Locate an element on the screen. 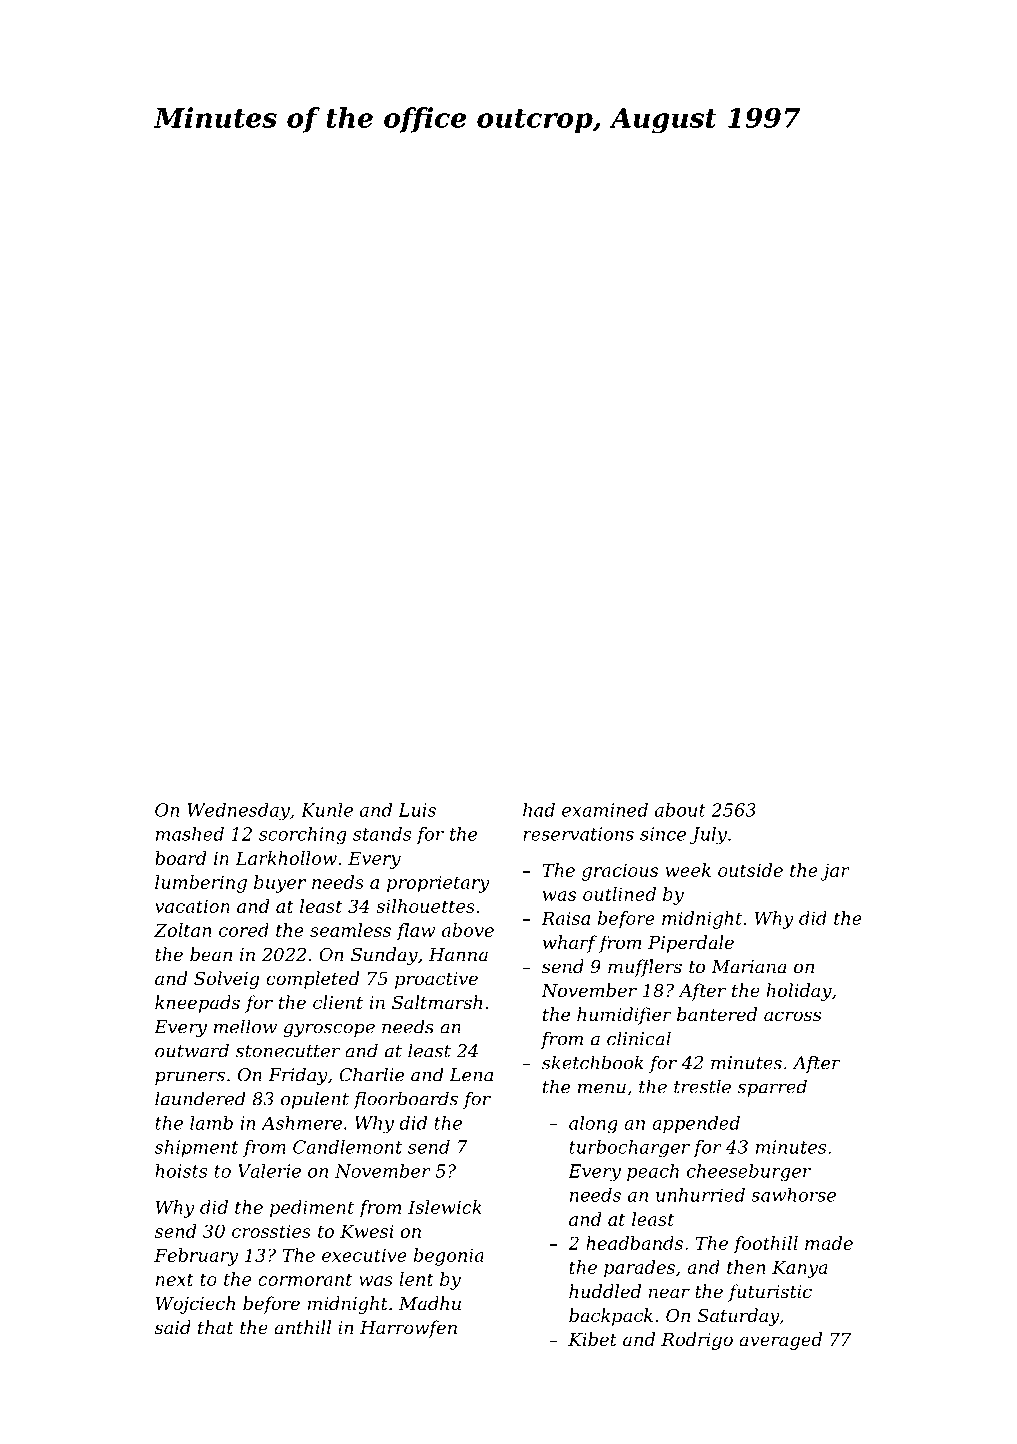 Image resolution: width=1017 pixels, height=1444 pixels. clinical is located at coordinates (639, 1038).
